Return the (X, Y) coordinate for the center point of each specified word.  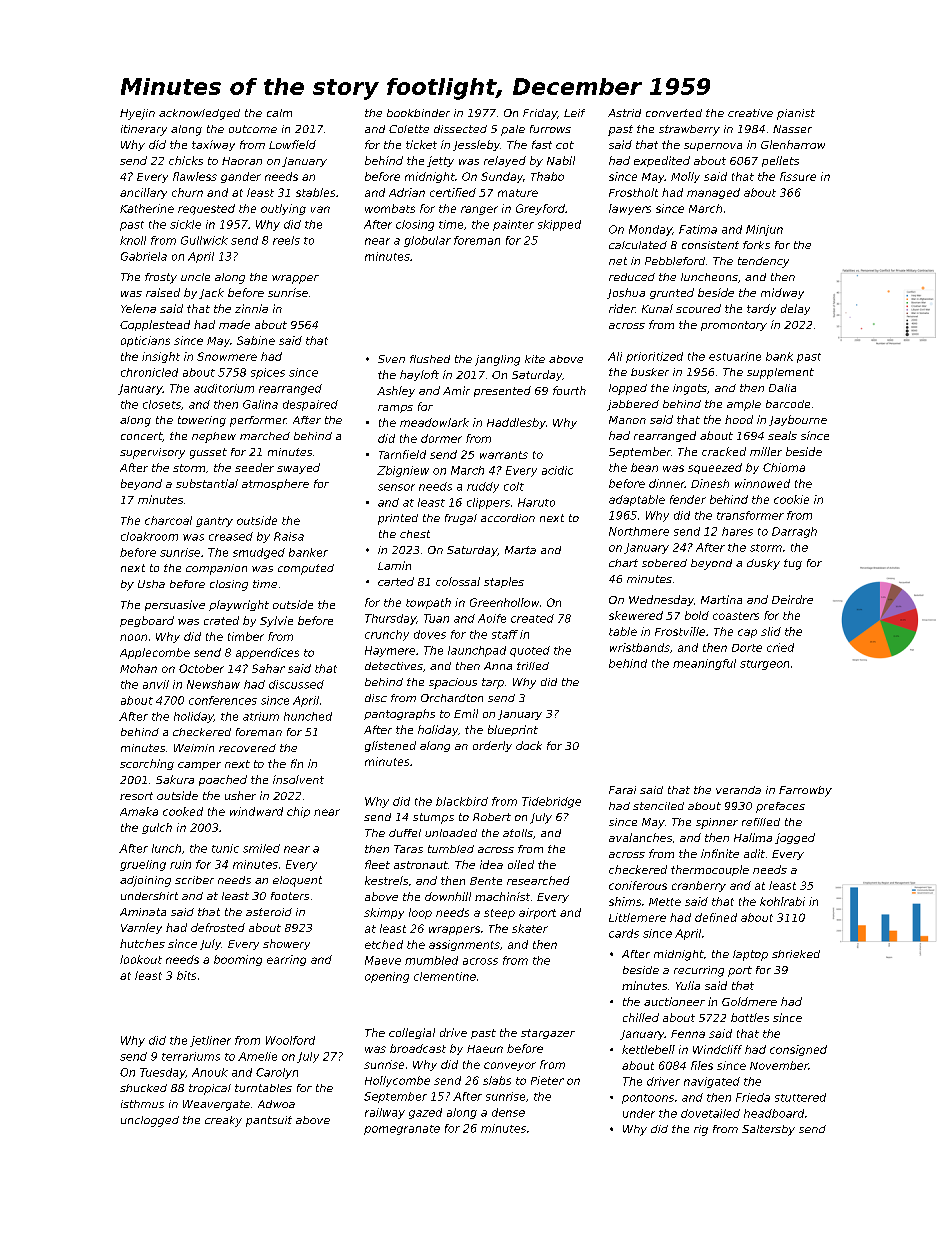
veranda (738, 790)
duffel (405, 833)
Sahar (268, 668)
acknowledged (199, 114)
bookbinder (418, 113)
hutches (142, 943)
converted (674, 113)
